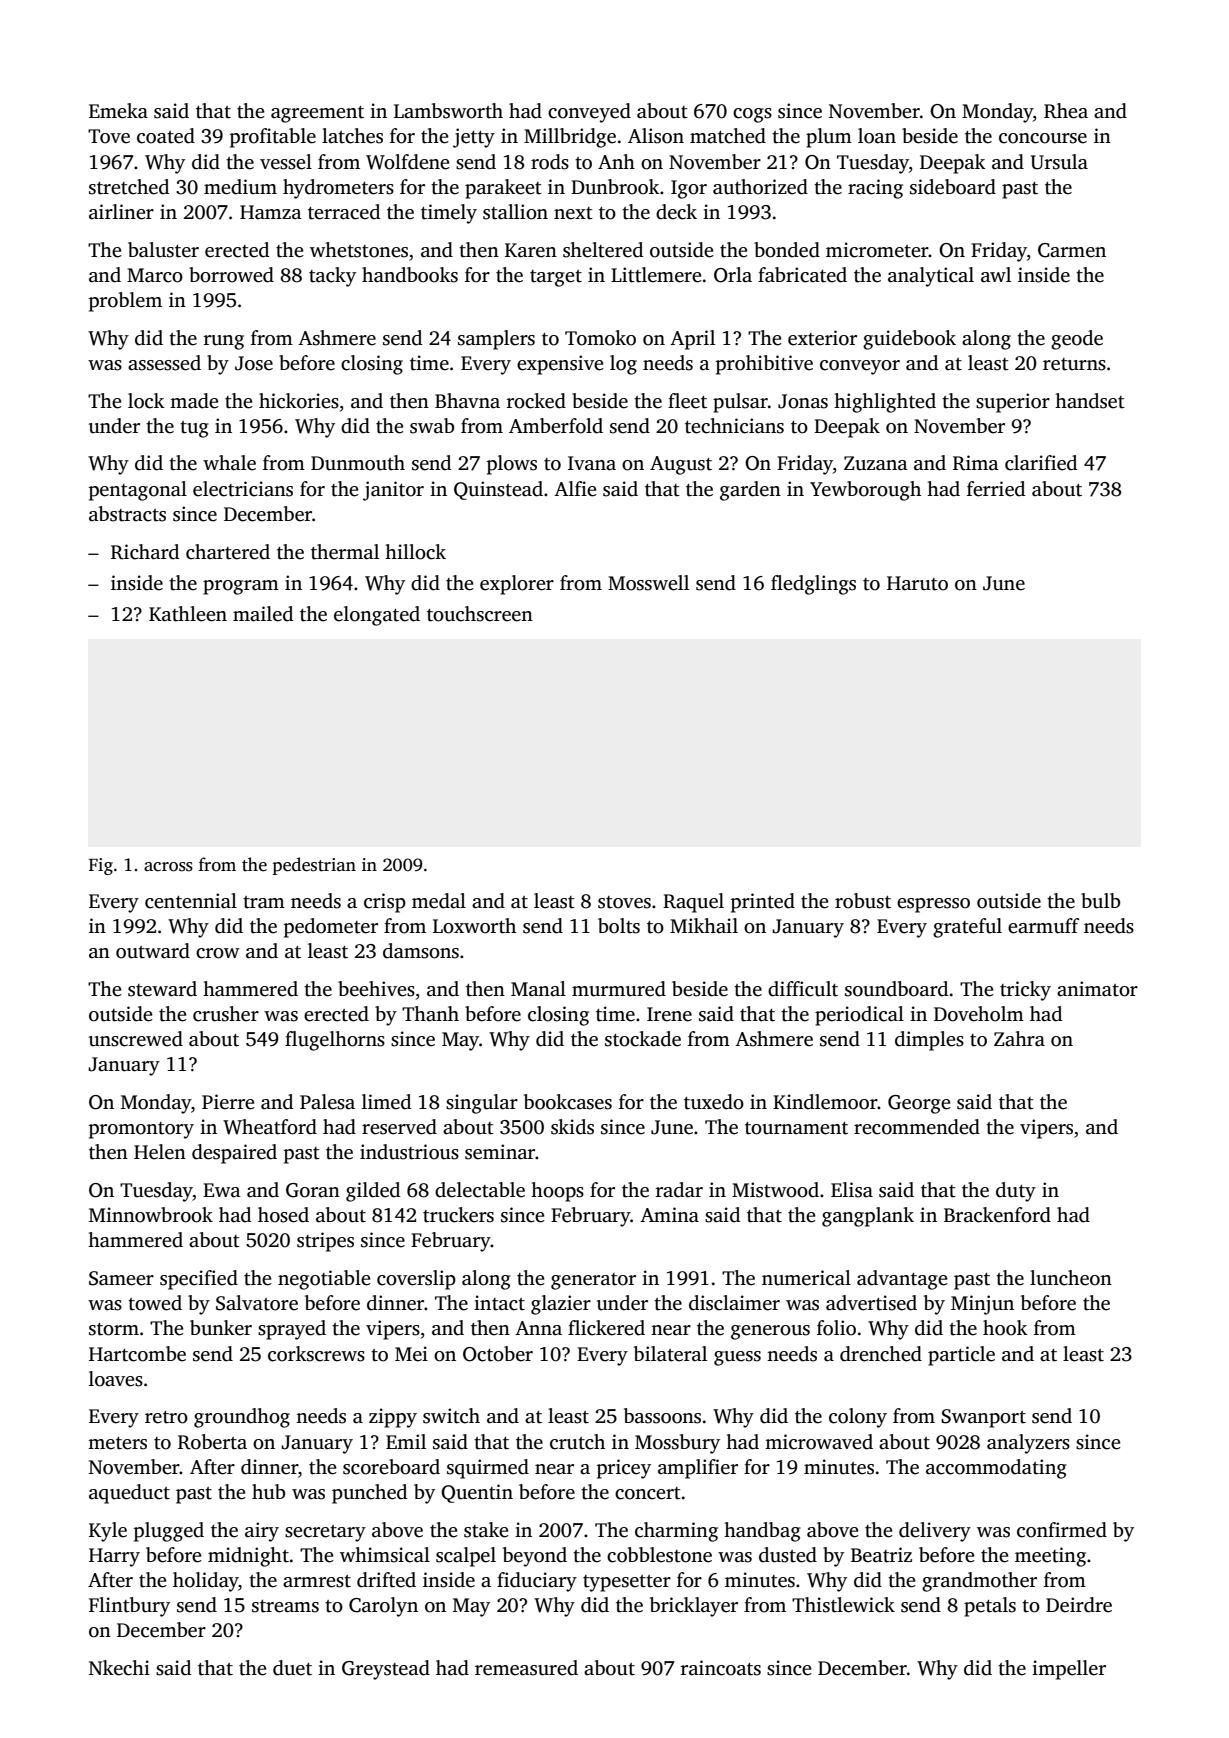  What do you see at coordinates (526, 1668) in the document?
I see `remeasured` at bounding box center [526, 1668].
